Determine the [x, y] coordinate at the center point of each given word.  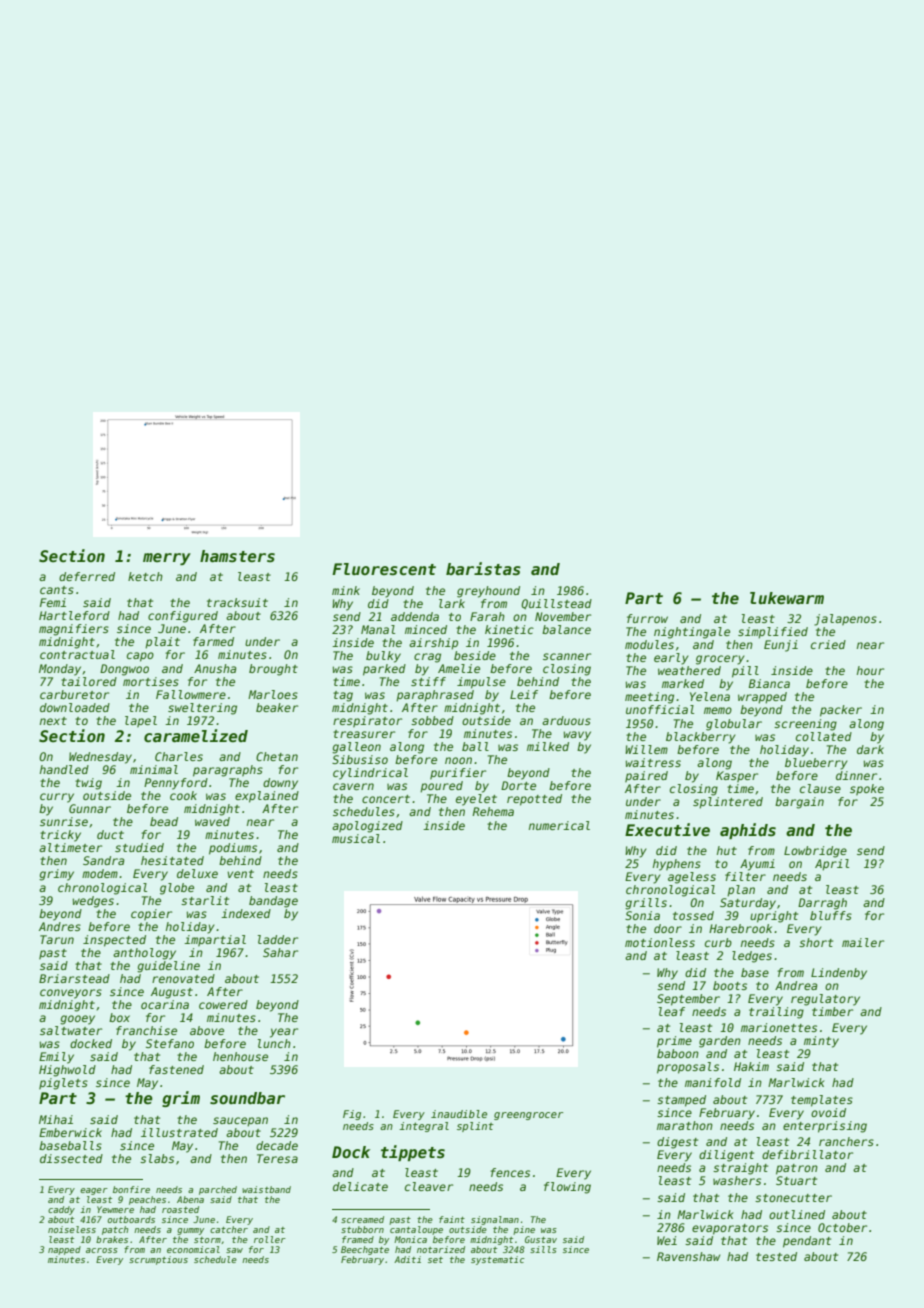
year [284, 1033]
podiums [233, 849]
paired [646, 777]
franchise [146, 1030]
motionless [660, 942]
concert [386, 799]
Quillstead [556, 604]
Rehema [493, 811]
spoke [867, 790]
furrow [647, 618]
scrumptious [158, 1260]
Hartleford [74, 615]
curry [57, 798]
